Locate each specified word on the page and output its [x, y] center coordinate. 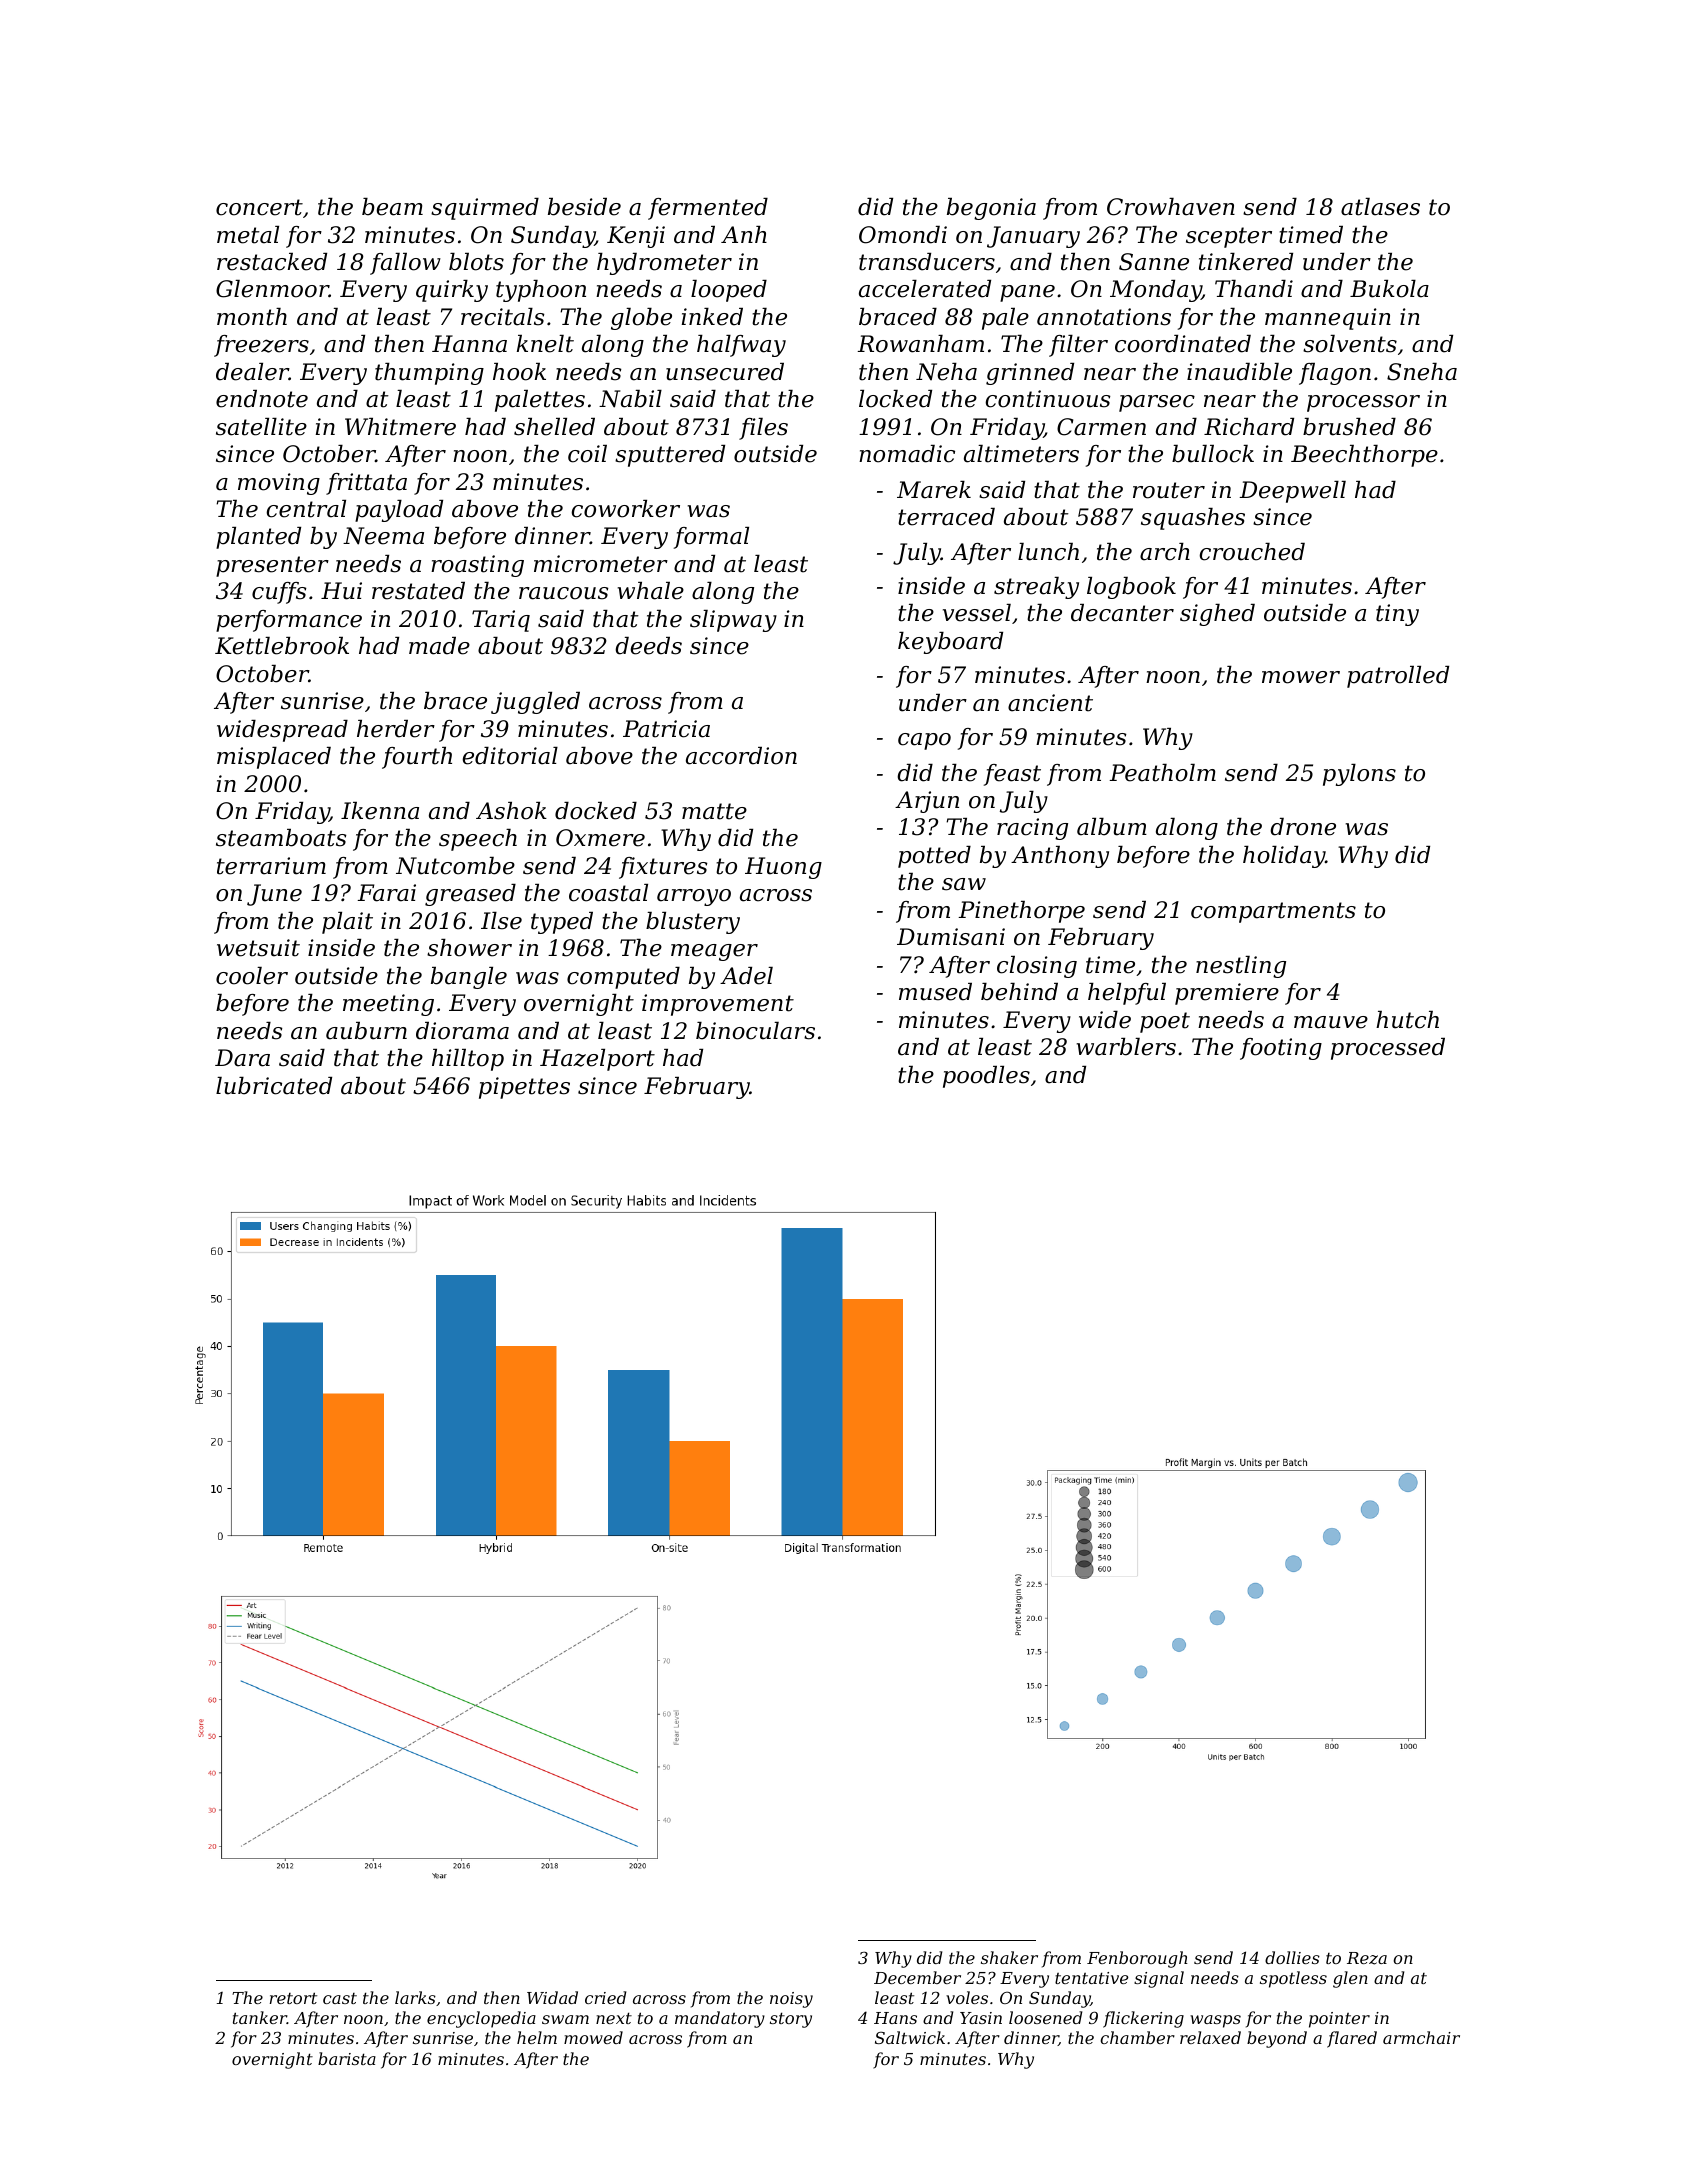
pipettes [524, 1088]
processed [1388, 1049]
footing [1281, 1049]
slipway [733, 621]
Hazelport [597, 1060]
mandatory [720, 2019]
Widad [552, 1997]
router [1169, 490]
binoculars [755, 1031]
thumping [429, 374]
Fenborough [1137, 1959]
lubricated [274, 1086]
